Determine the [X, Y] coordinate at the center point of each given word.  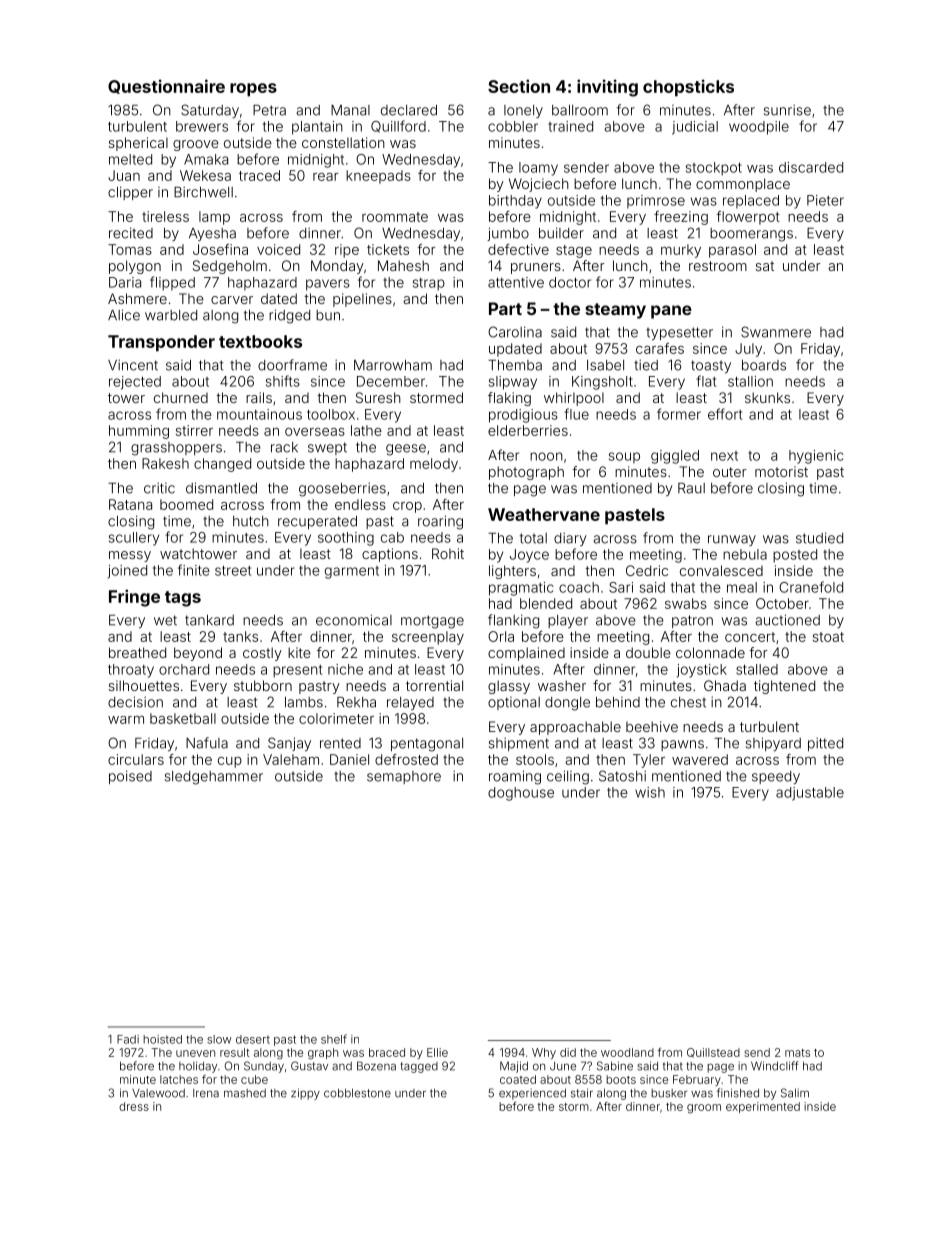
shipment [519, 744]
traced [259, 175]
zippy [305, 1094]
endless [360, 504]
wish [650, 792]
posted [795, 556]
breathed [137, 652]
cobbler [513, 126]
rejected [135, 383]
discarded [811, 167]
